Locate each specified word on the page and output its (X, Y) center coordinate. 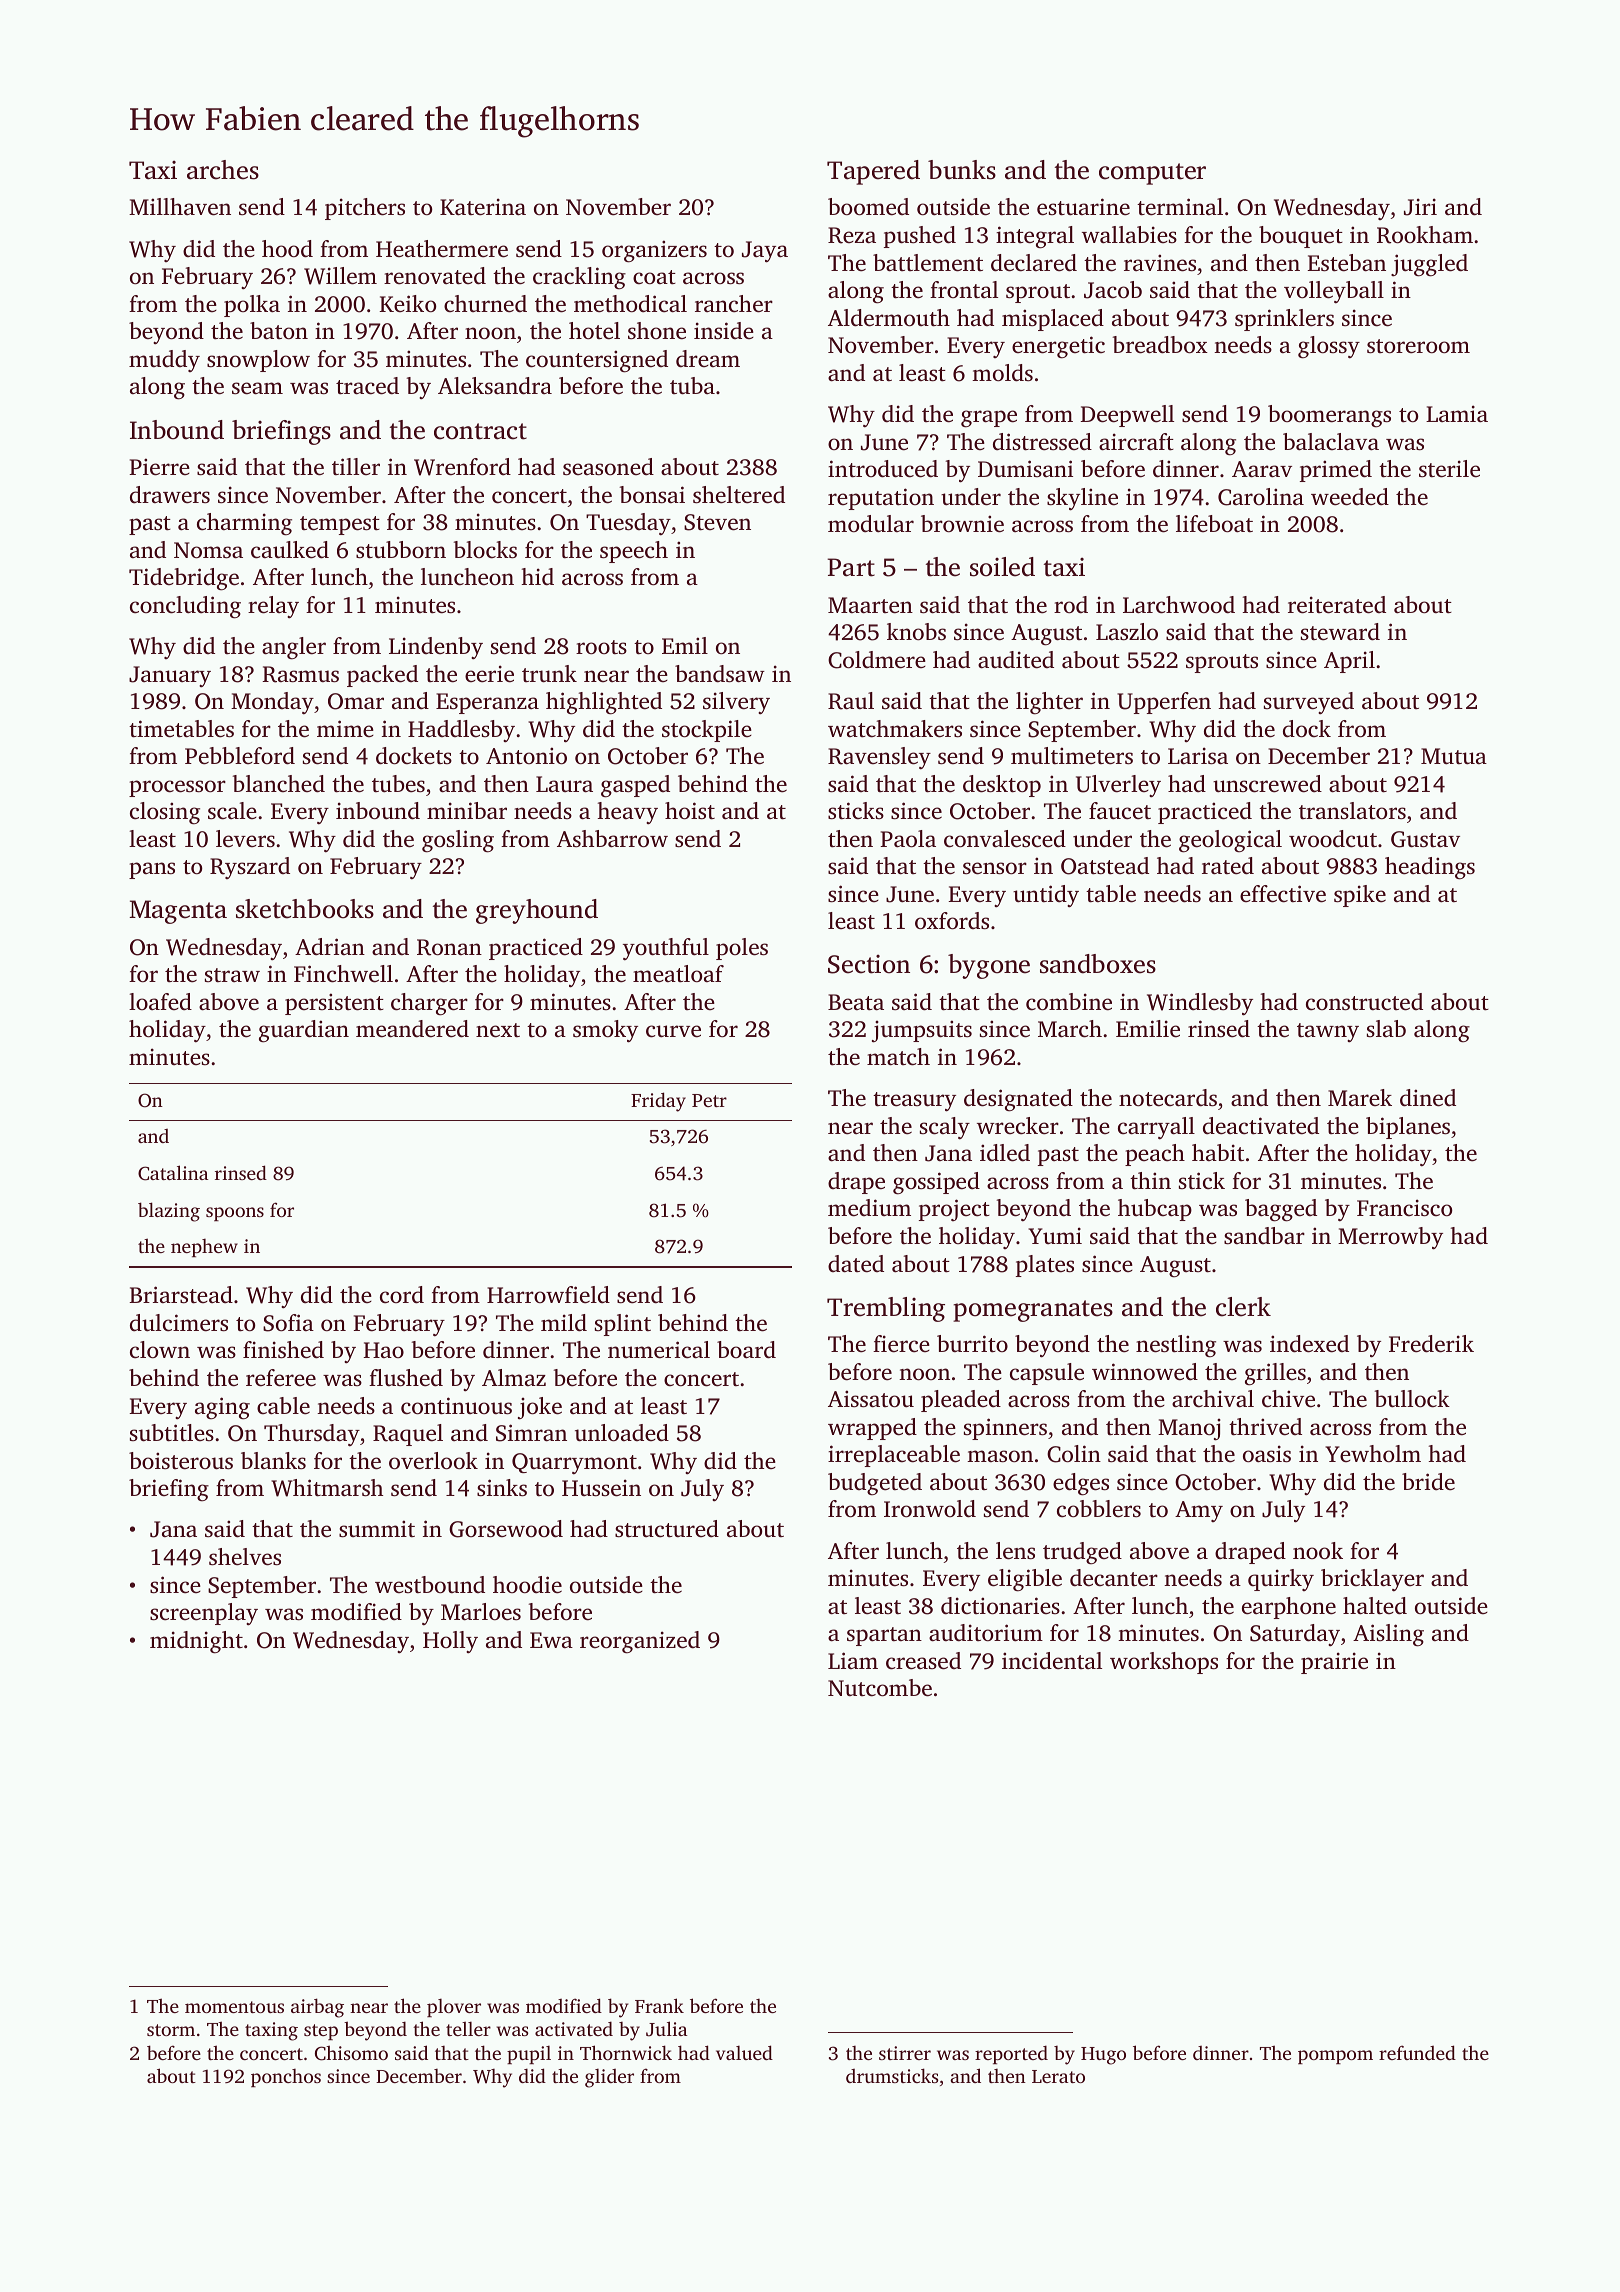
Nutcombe (880, 1688)
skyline (1082, 499)
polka (252, 306)
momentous (234, 2007)
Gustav (1425, 839)
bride (1428, 1482)
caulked (290, 550)
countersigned (597, 361)
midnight (196, 1642)
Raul (851, 701)
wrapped (872, 1429)
